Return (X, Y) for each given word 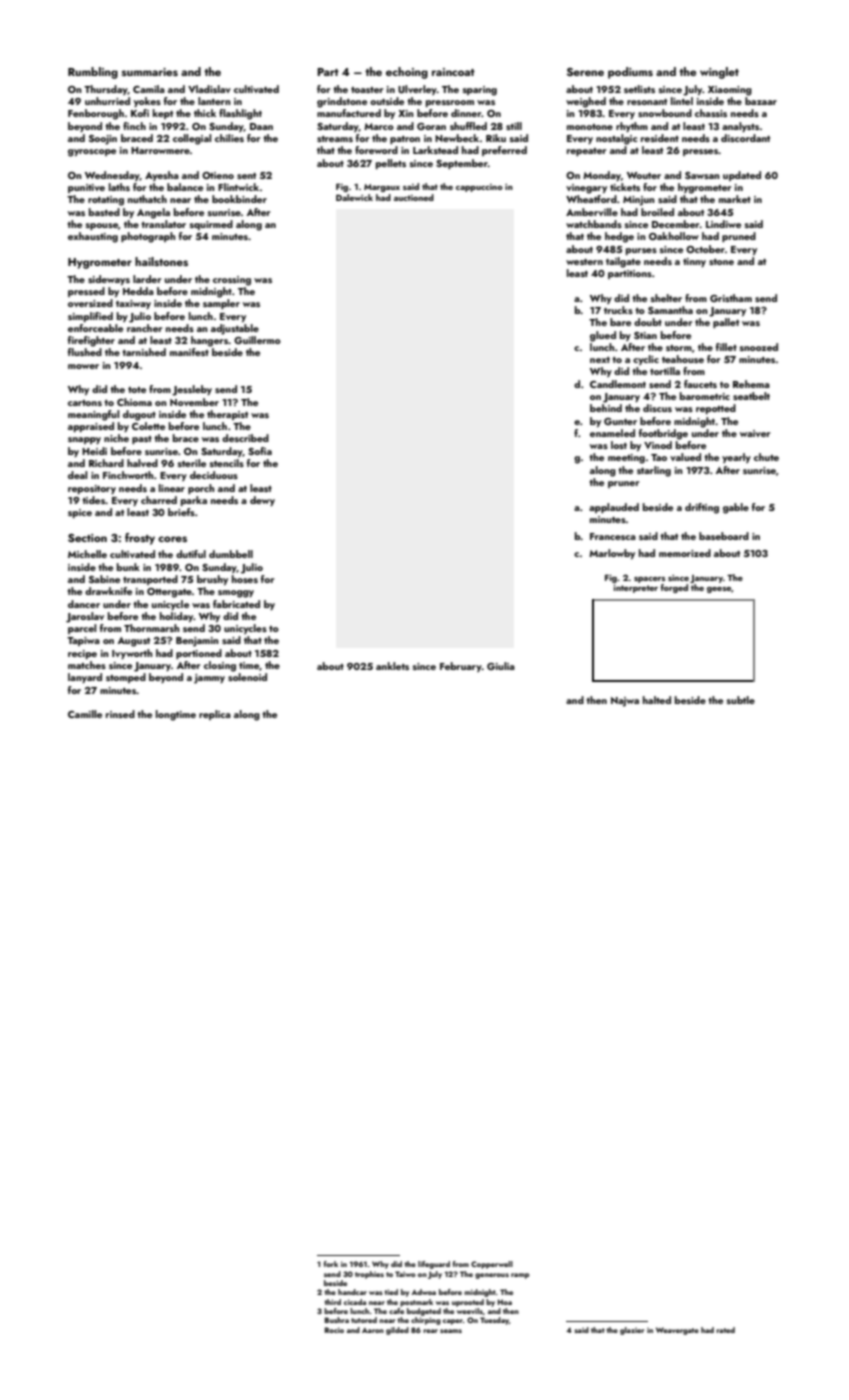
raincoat (453, 72)
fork (331, 1264)
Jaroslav (85, 617)
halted (657, 700)
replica (215, 715)
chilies (229, 138)
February (461, 667)
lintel (682, 101)
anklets (392, 666)
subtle (741, 700)
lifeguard (434, 1265)
